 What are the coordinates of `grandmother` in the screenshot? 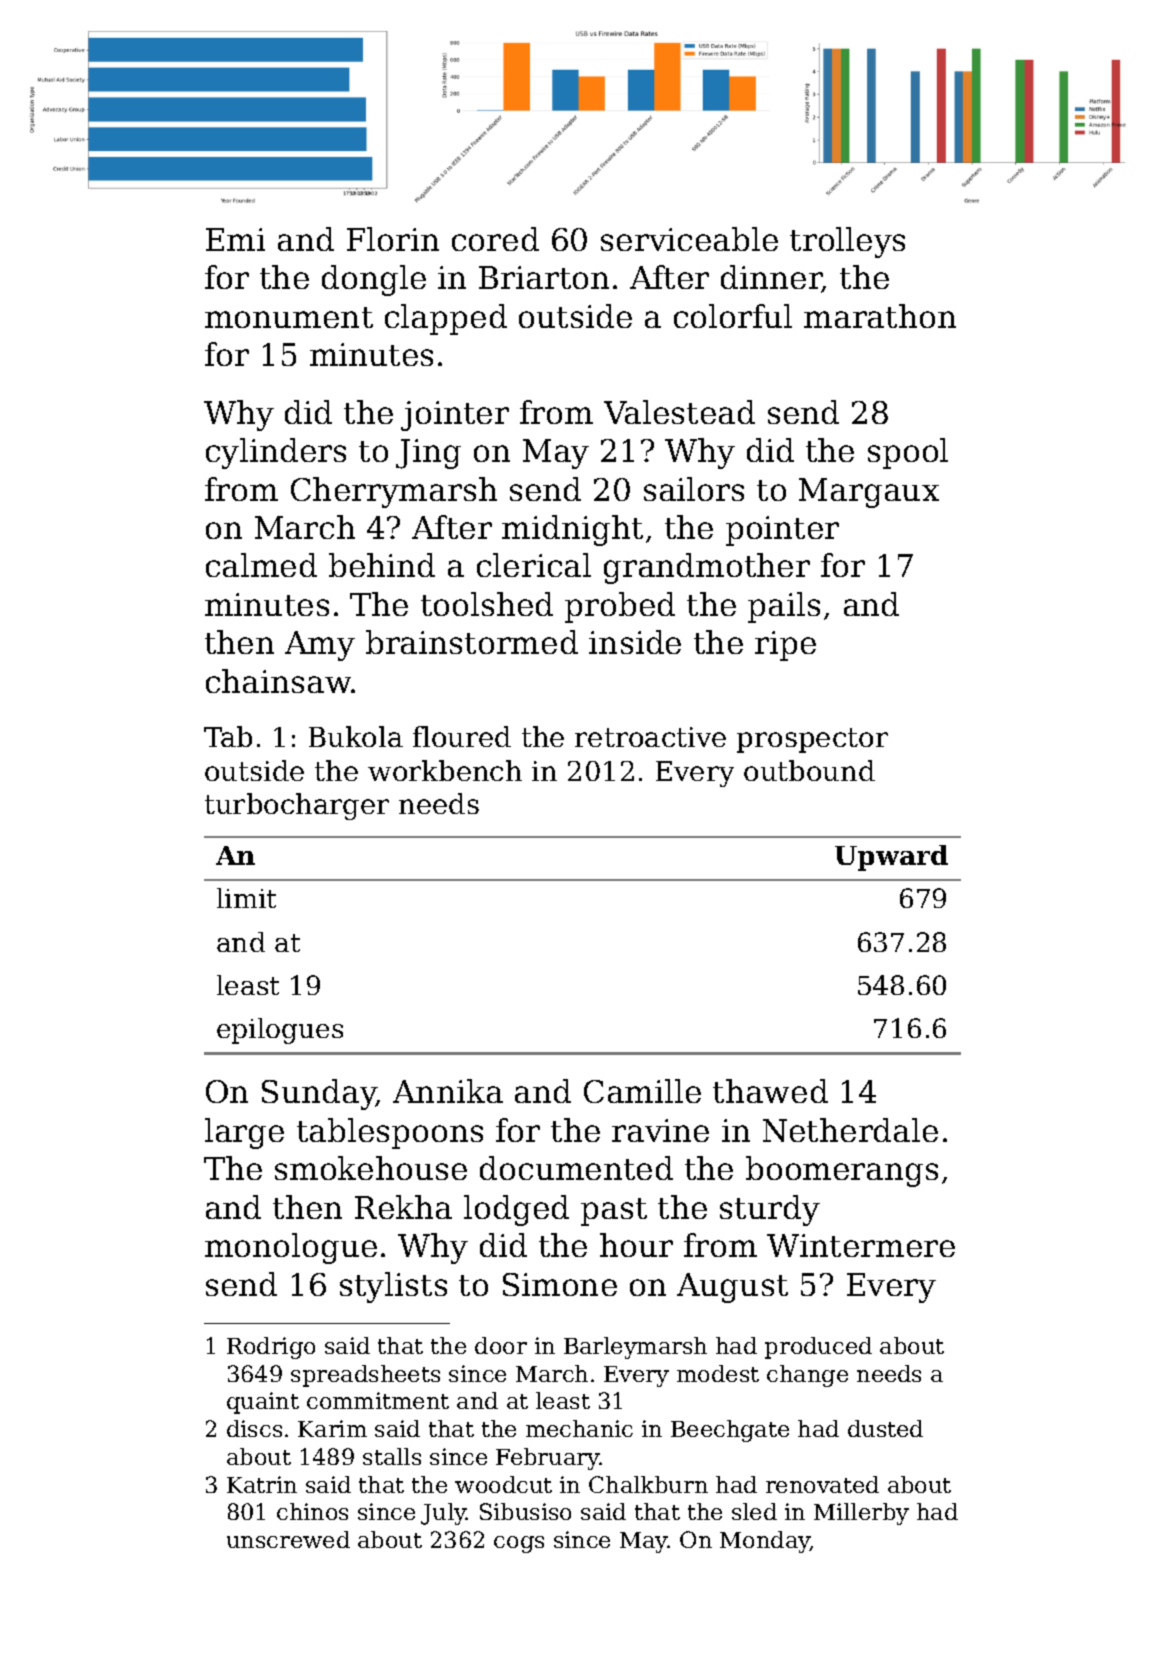 It's located at (707, 568).
